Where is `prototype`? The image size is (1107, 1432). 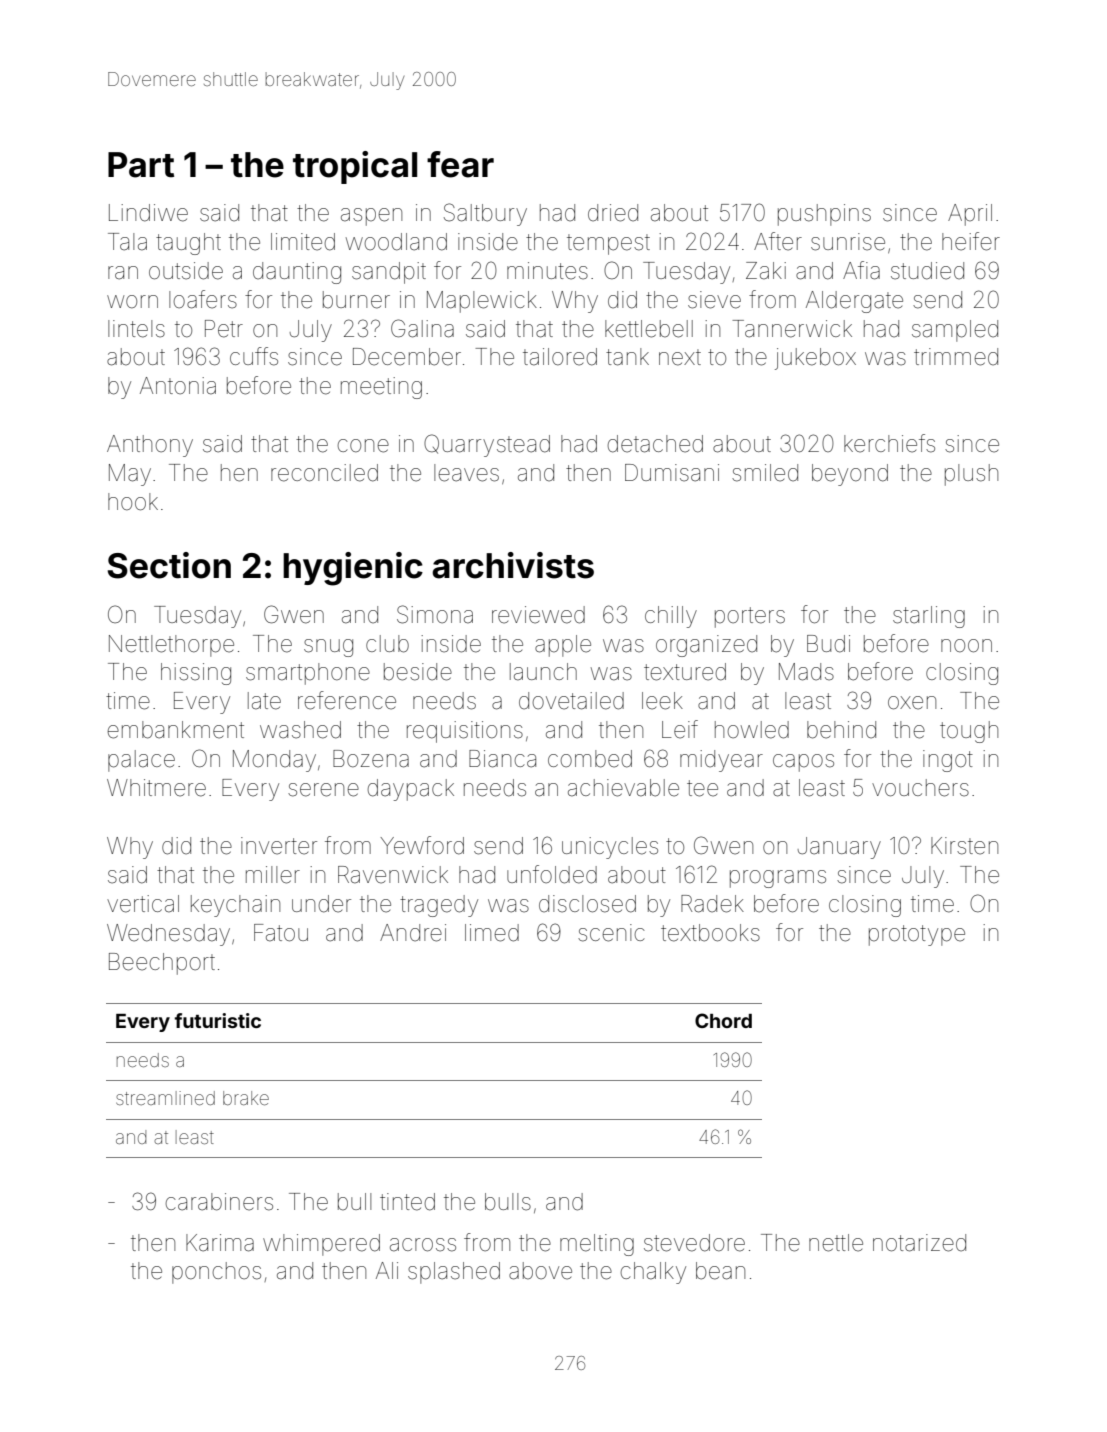 prototype is located at coordinates (917, 935).
